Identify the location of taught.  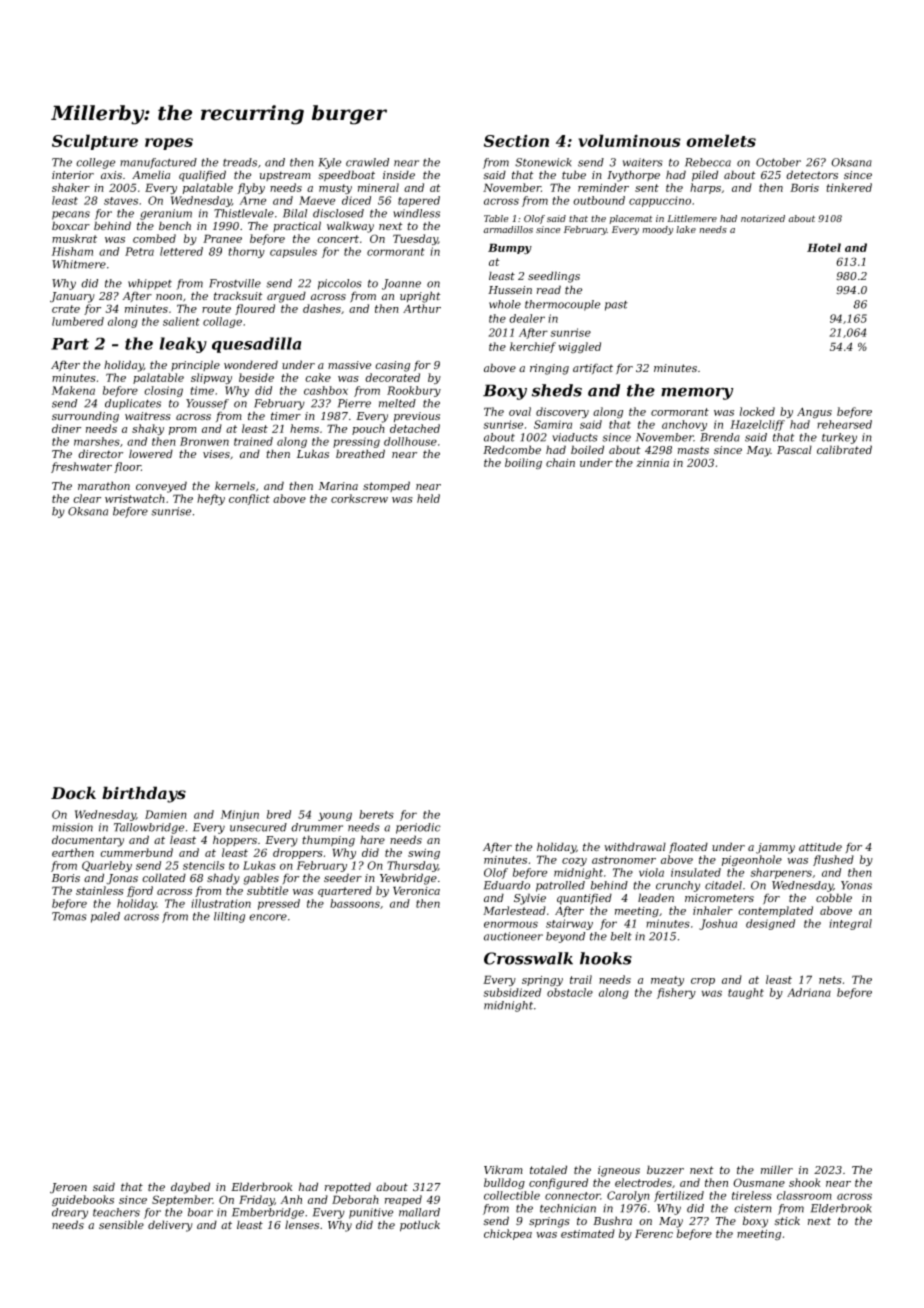
(746, 993).
